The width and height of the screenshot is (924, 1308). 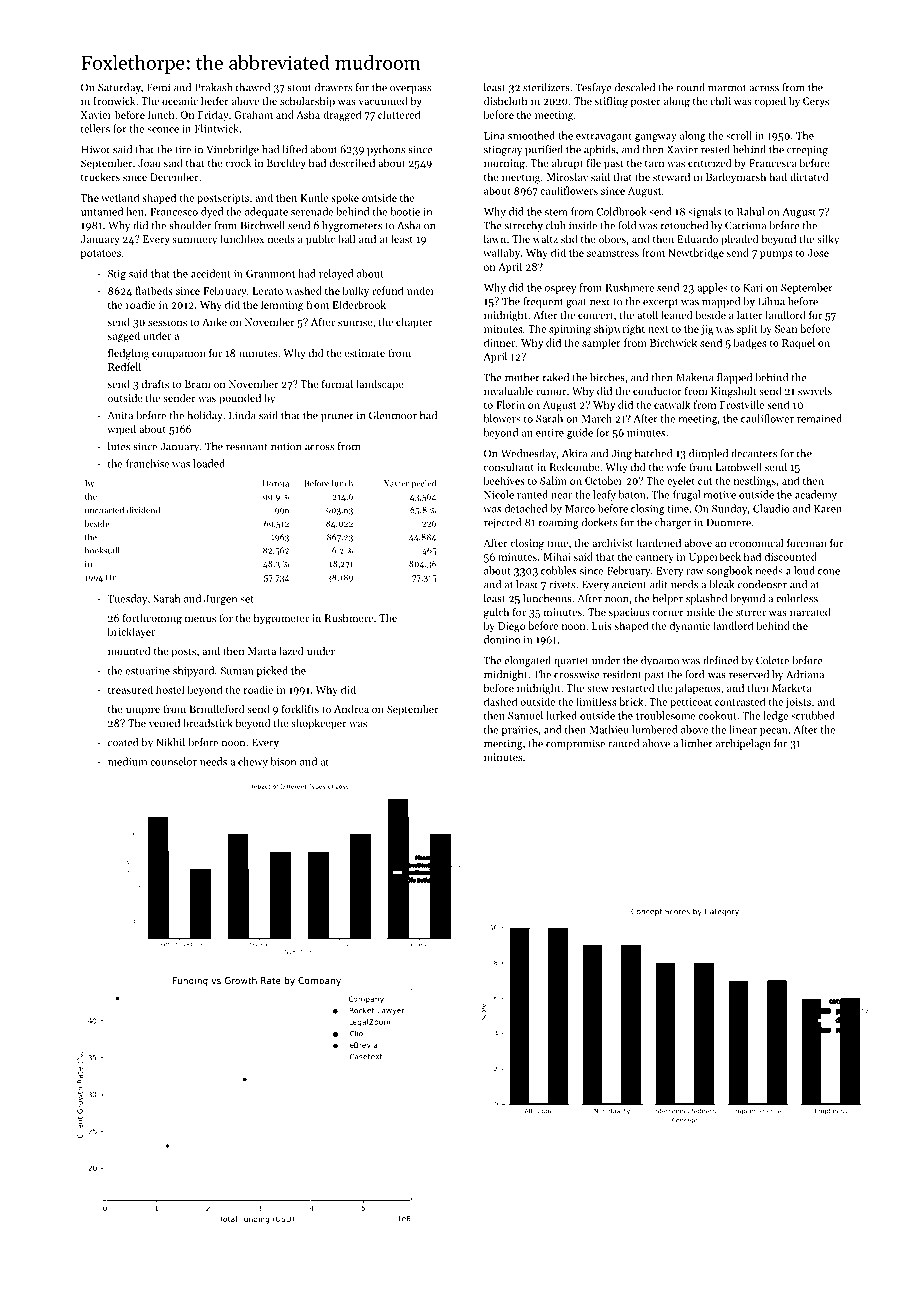 I want to click on Bram, so click(x=198, y=384).
